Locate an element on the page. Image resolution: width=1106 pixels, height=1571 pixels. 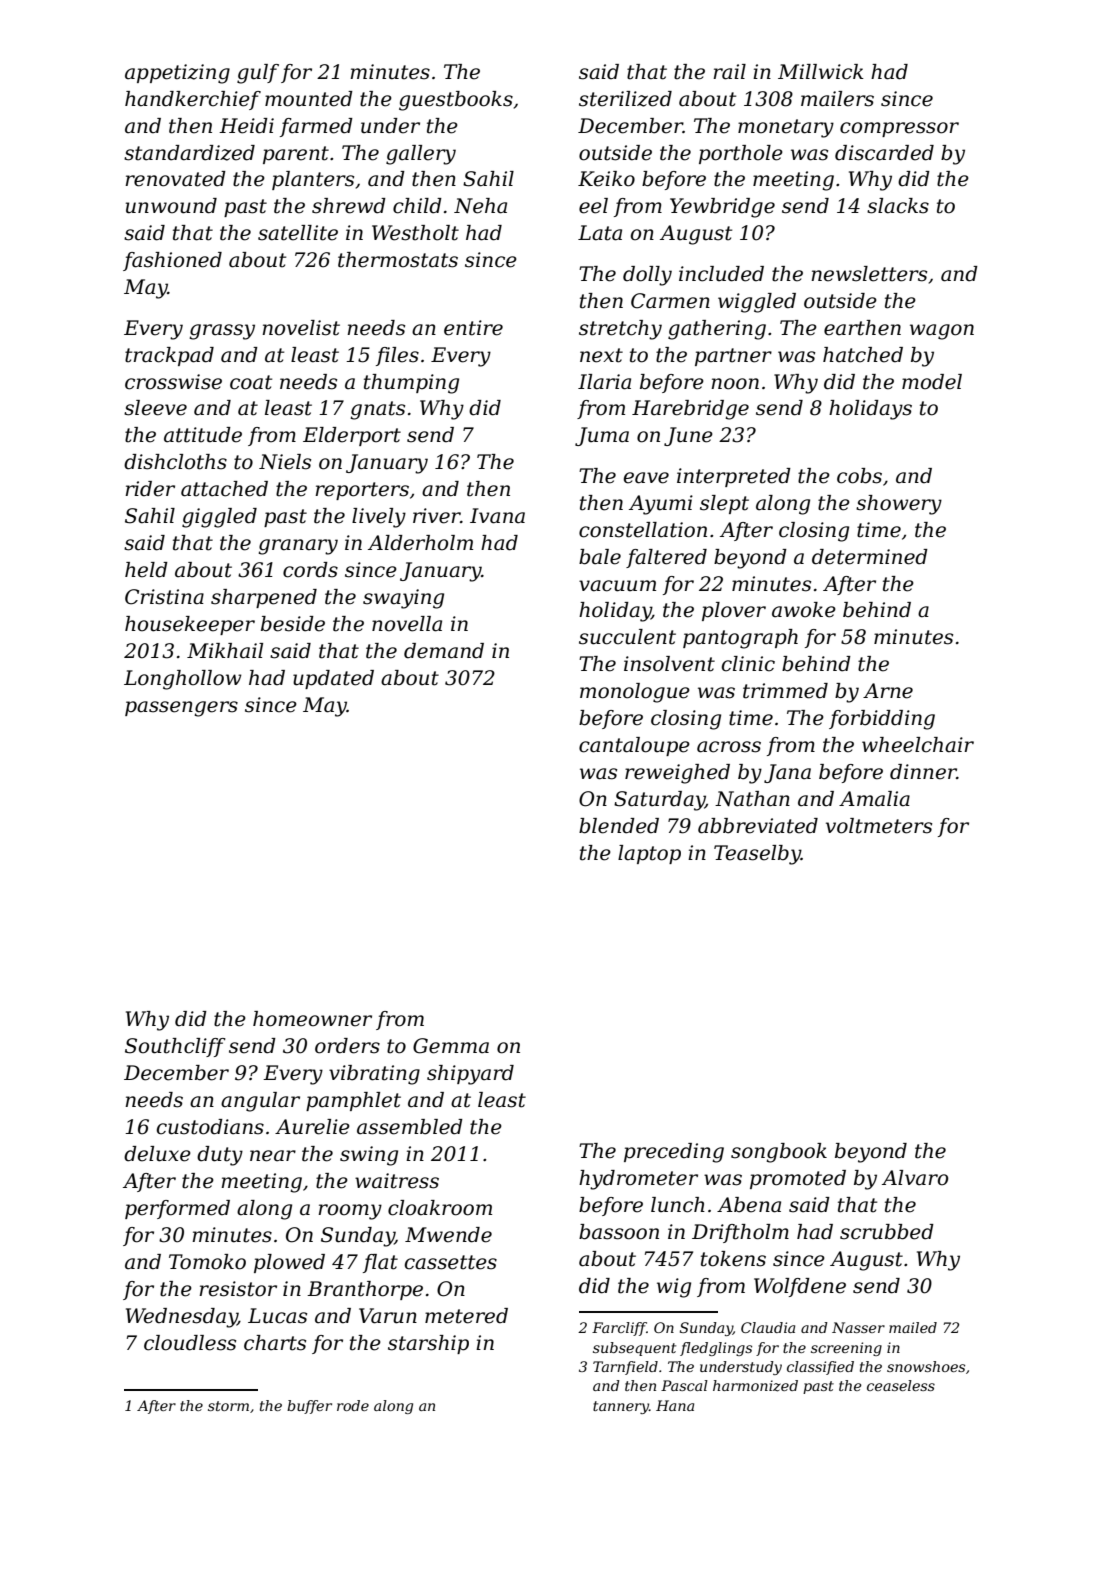
demand is located at coordinates (444, 651).
